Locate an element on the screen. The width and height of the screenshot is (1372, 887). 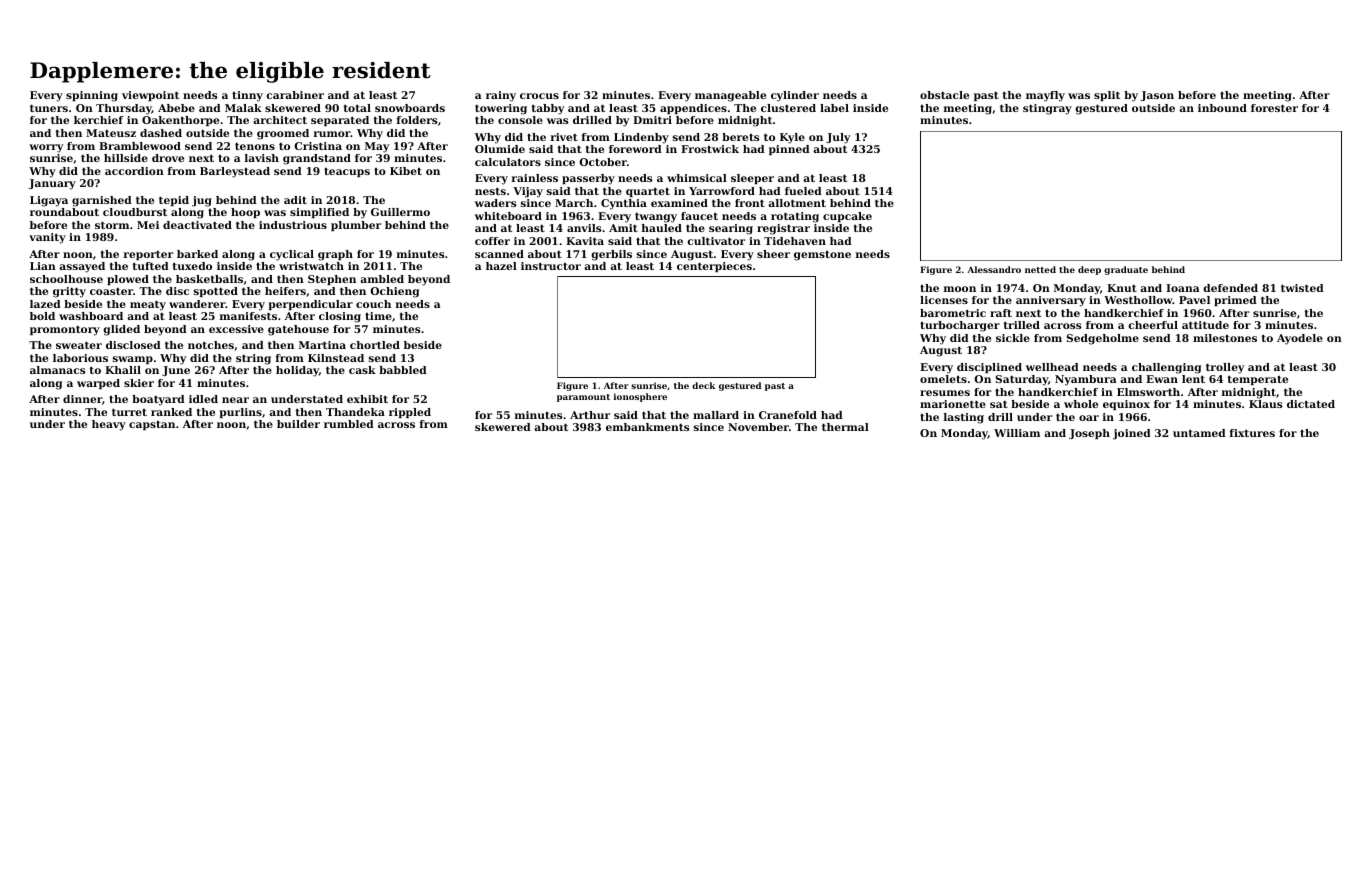
turbocharger is located at coordinates (960, 326).
